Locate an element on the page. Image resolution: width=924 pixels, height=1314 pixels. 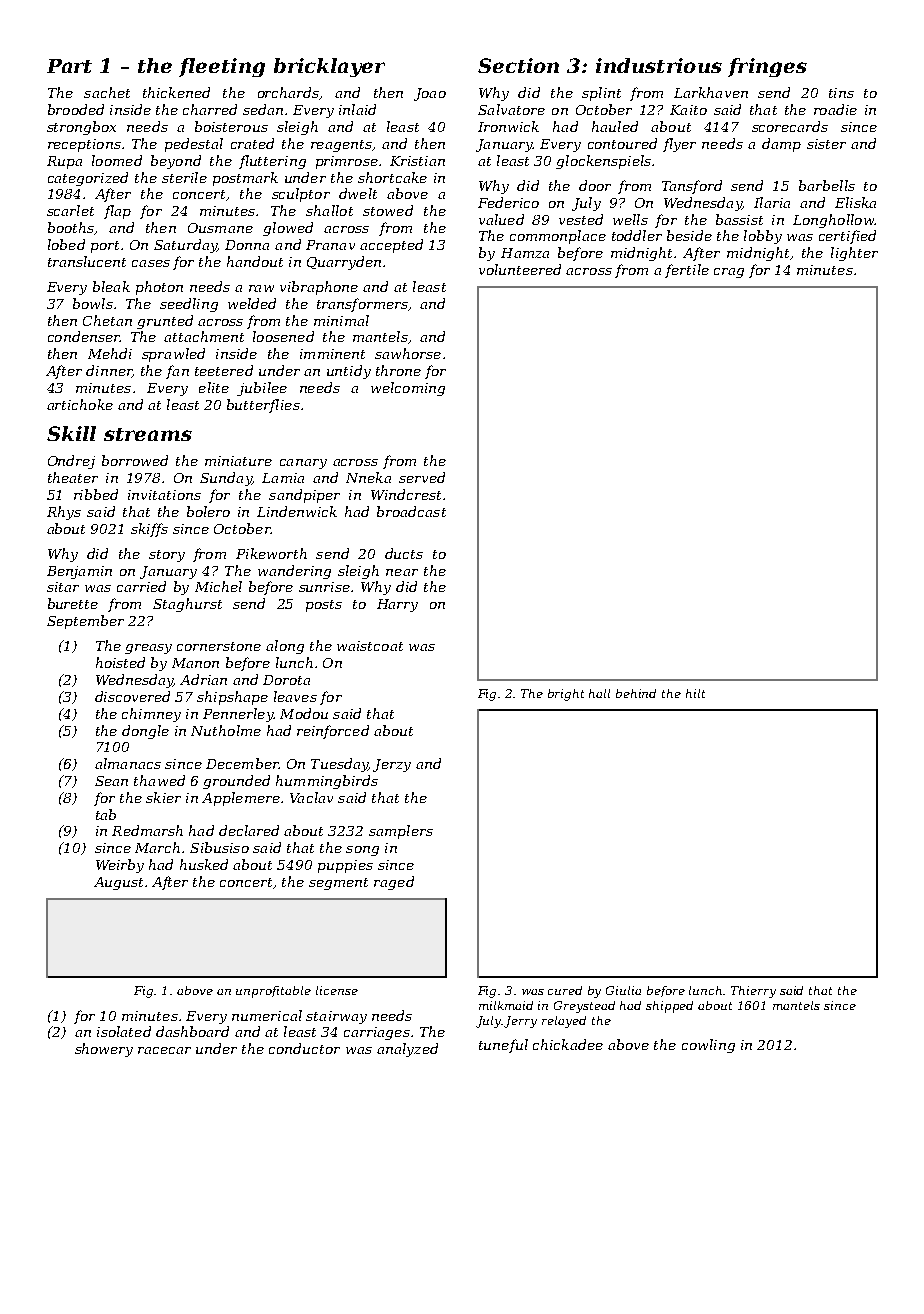
served is located at coordinates (422, 477).
